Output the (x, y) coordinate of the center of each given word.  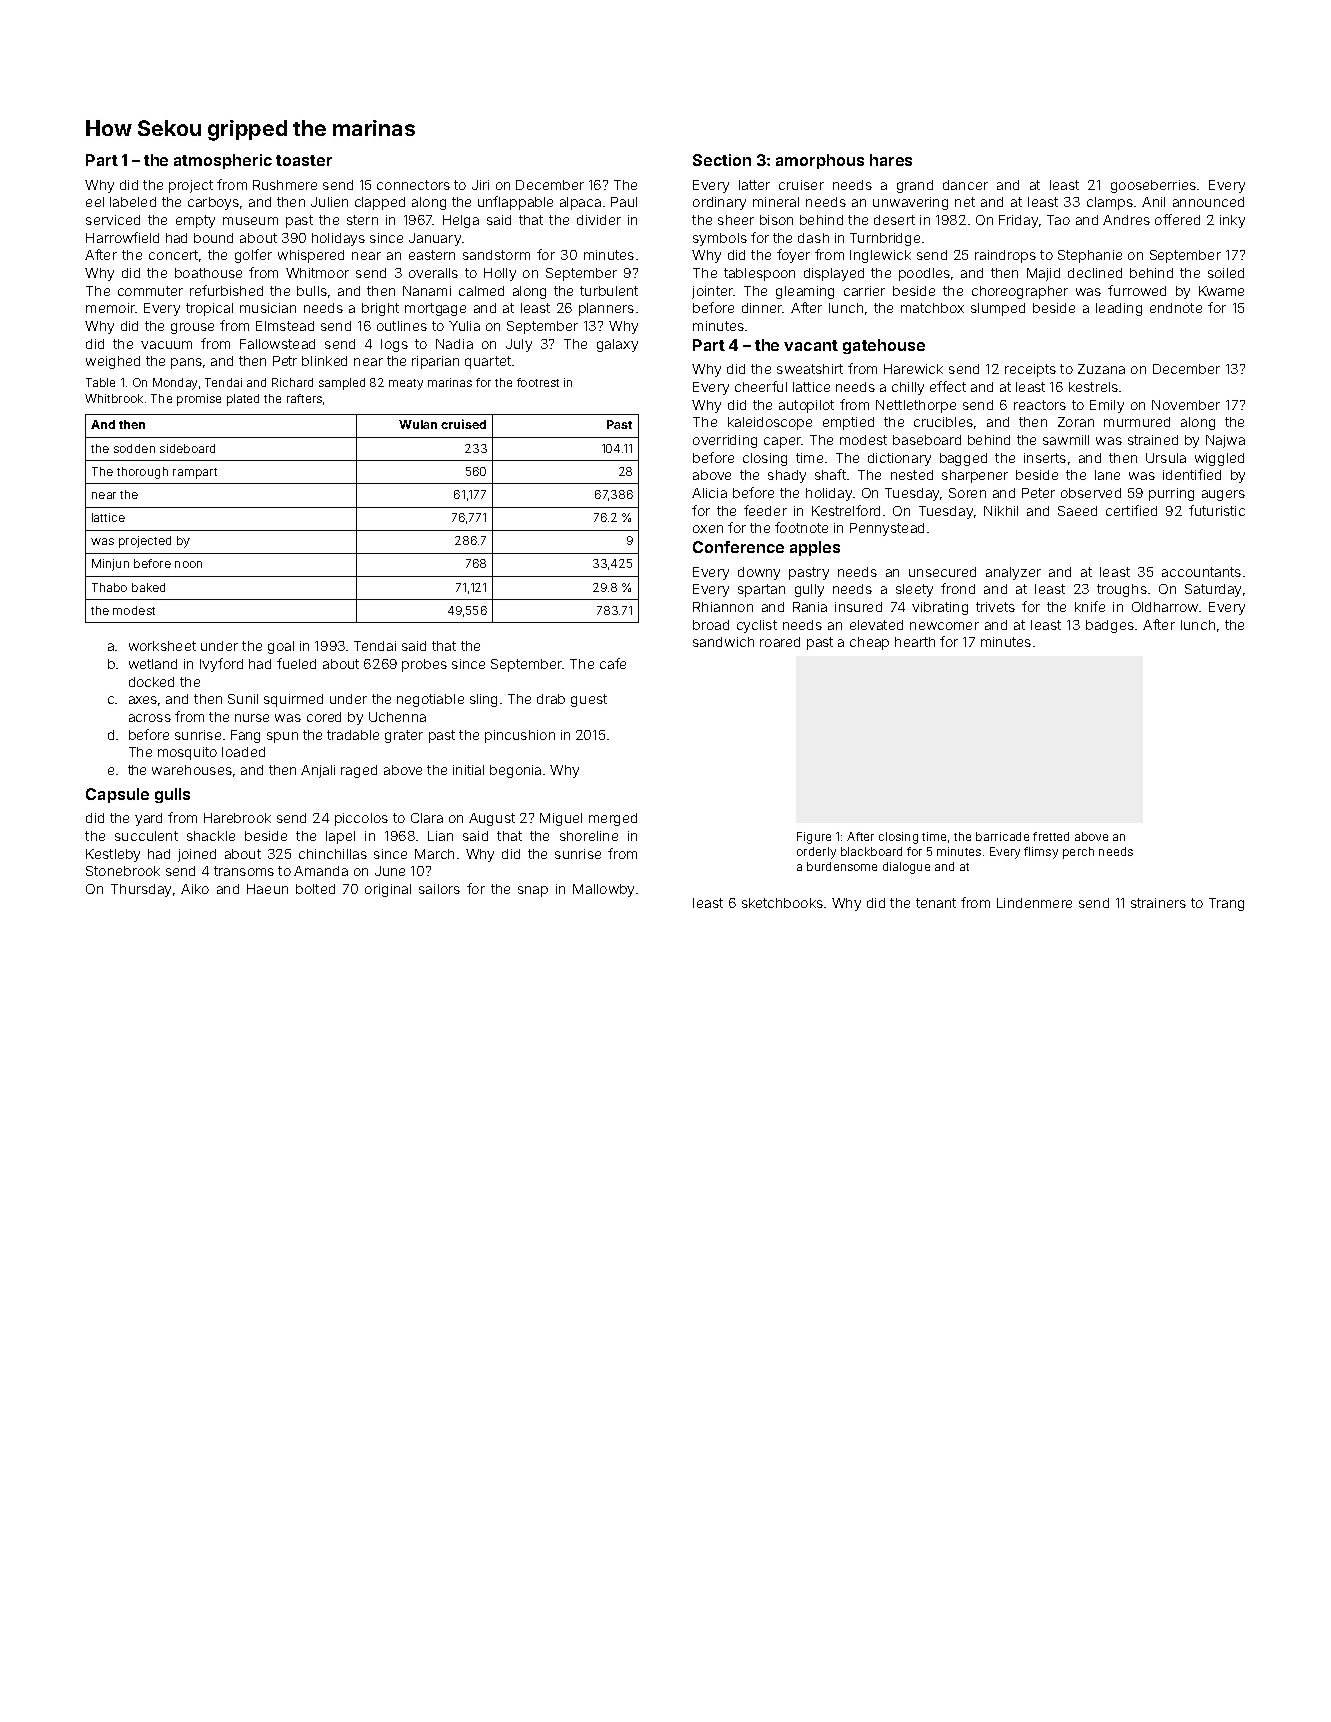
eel (95, 202)
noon (188, 564)
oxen (708, 529)
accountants (1201, 572)
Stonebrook (123, 871)
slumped (998, 309)
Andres (1126, 220)
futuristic (1217, 510)
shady (787, 476)
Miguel (561, 819)
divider (599, 220)
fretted (1051, 836)
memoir (110, 308)
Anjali (318, 771)
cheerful (761, 386)
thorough (142, 473)
